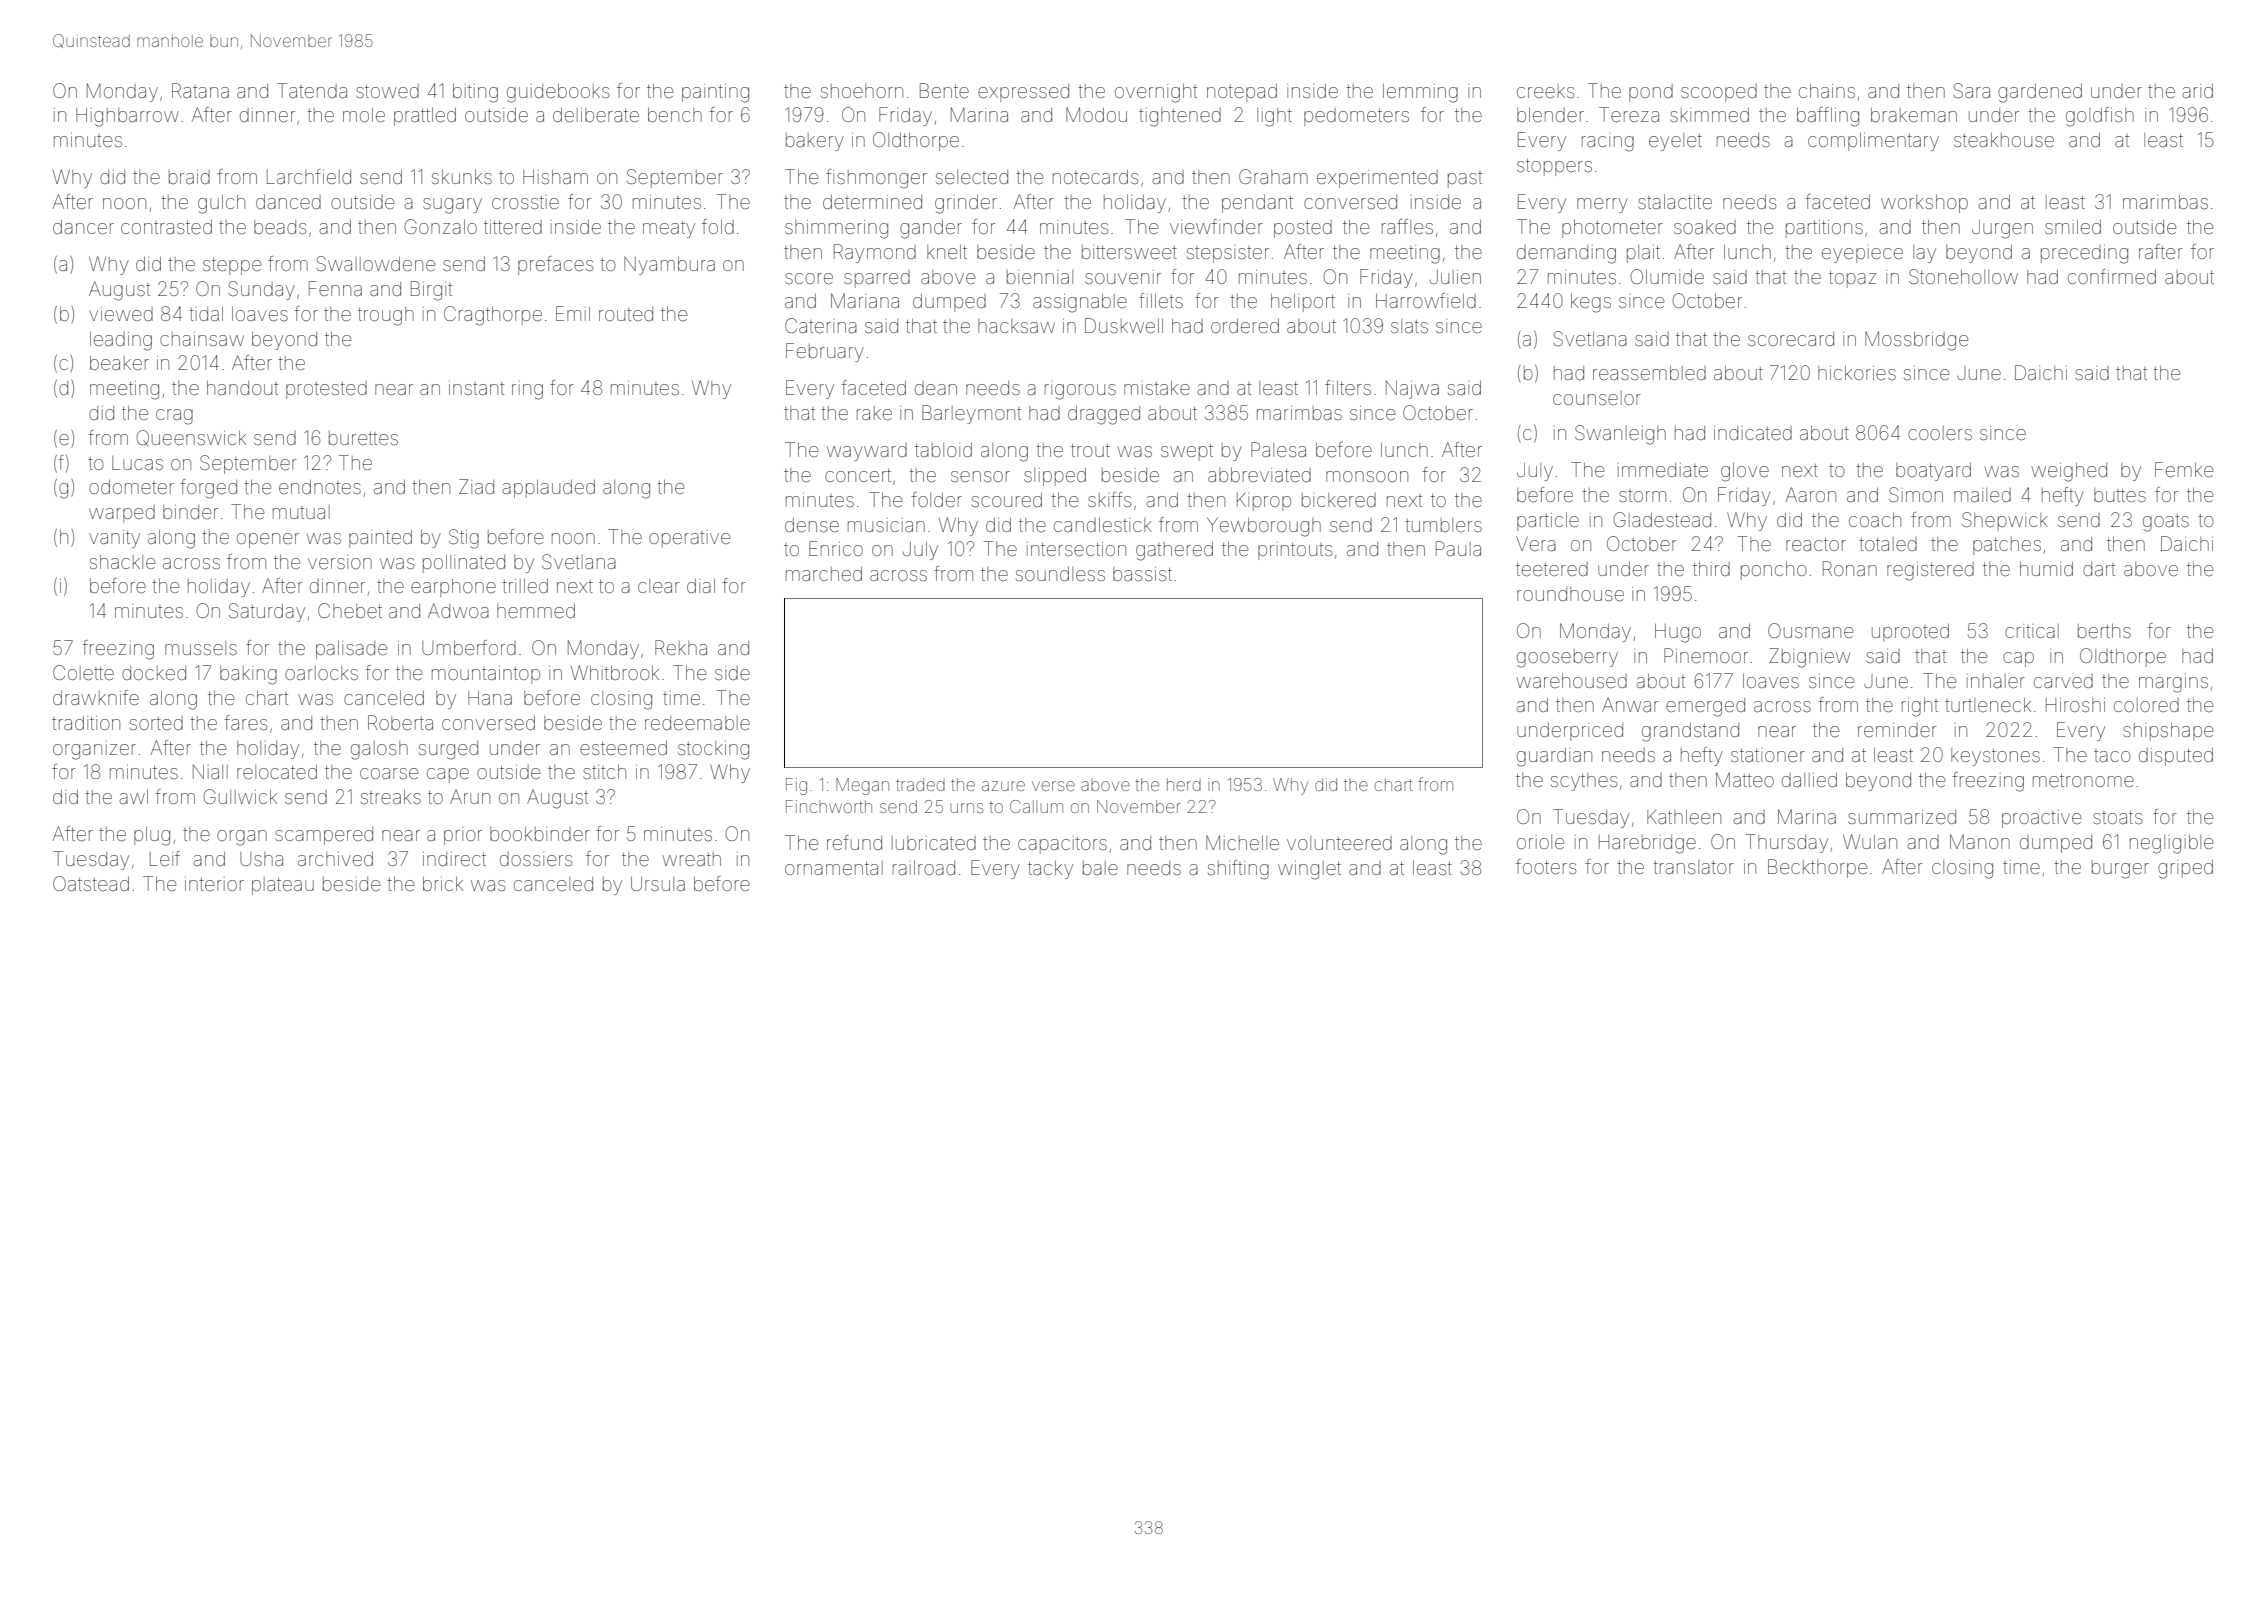 This screenshot has height=1603, width=2267. What do you see at coordinates (944, 90) in the screenshot?
I see `Bente` at bounding box center [944, 90].
